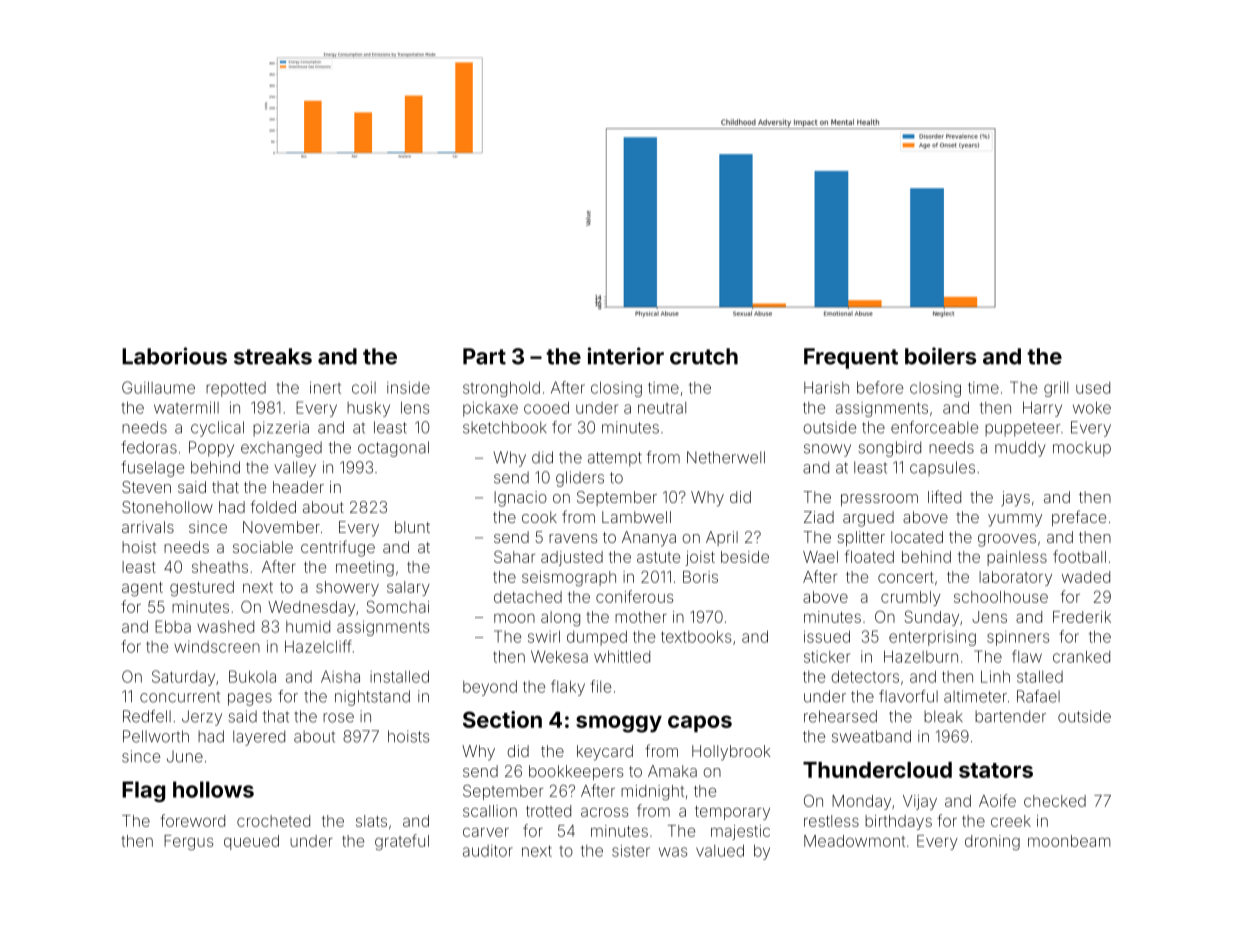  Describe the element at coordinates (615, 459) in the image. I see `attempt` at that location.
